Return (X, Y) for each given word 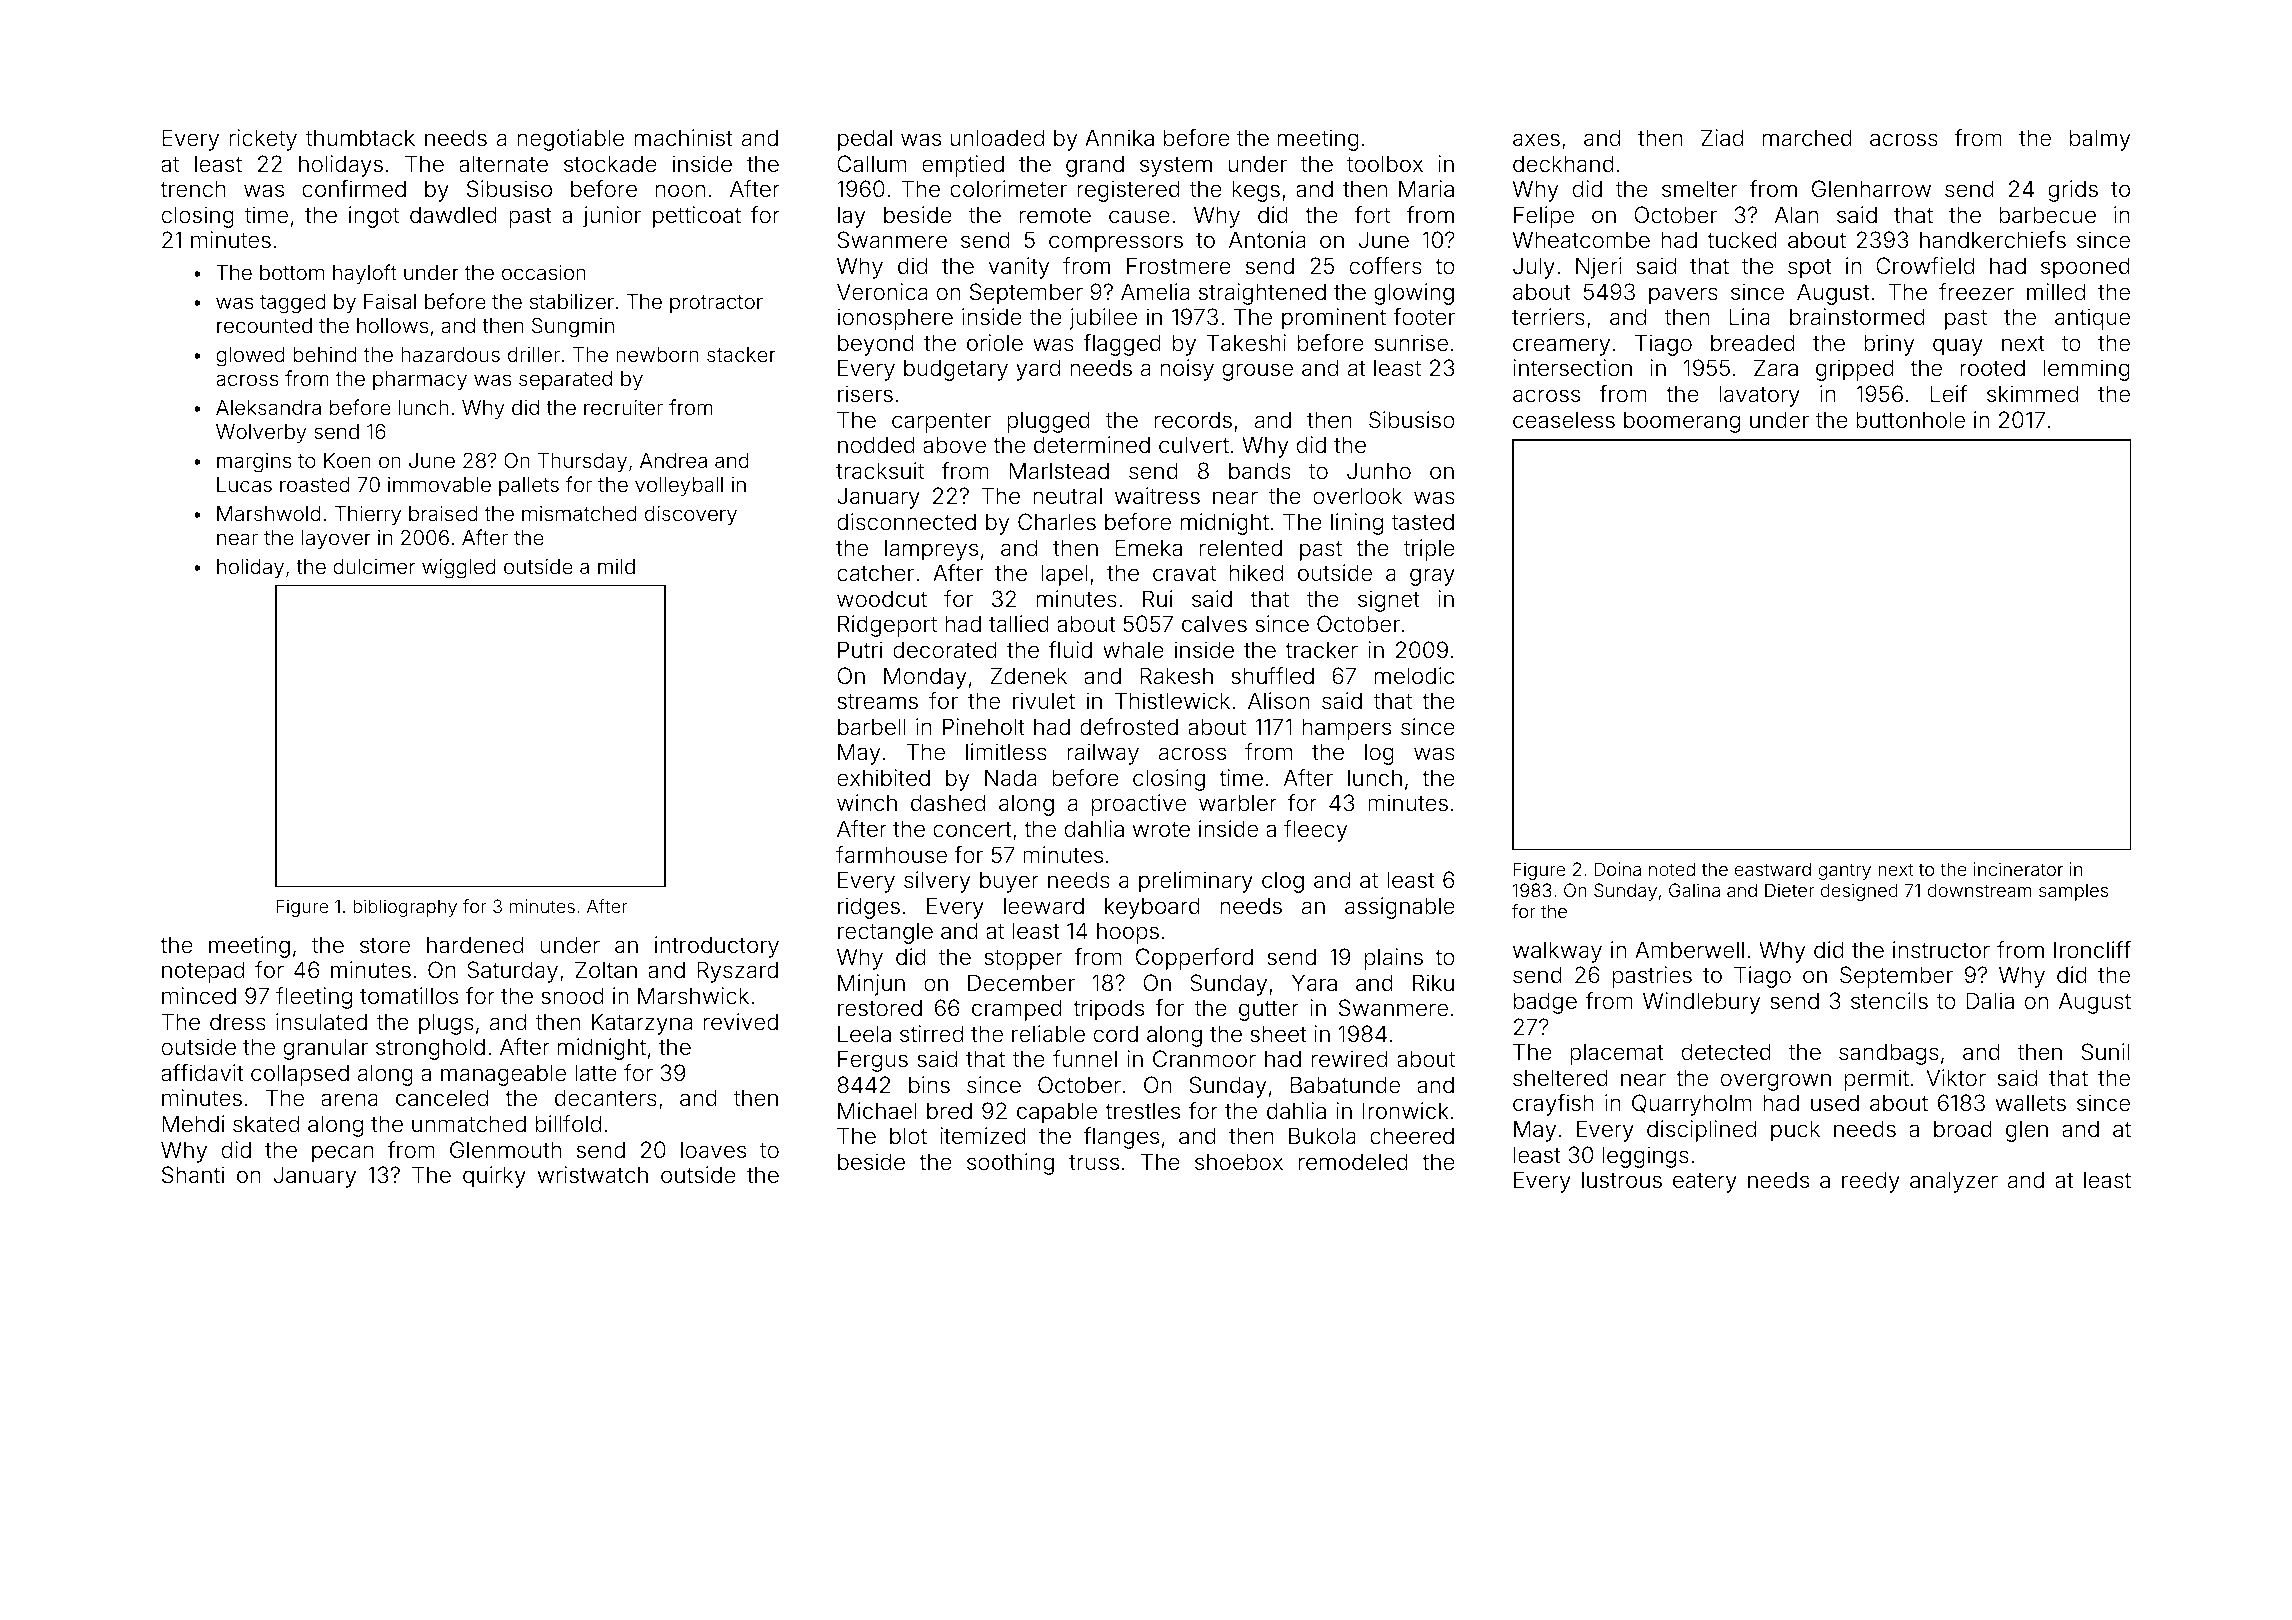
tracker (1321, 650)
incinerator (2018, 869)
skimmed (2032, 394)
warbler (1238, 803)
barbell (872, 727)
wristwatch (593, 1174)
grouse (1258, 372)
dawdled (453, 215)
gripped (1855, 370)
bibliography (405, 908)
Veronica (882, 291)
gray (1432, 577)
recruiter (623, 407)
